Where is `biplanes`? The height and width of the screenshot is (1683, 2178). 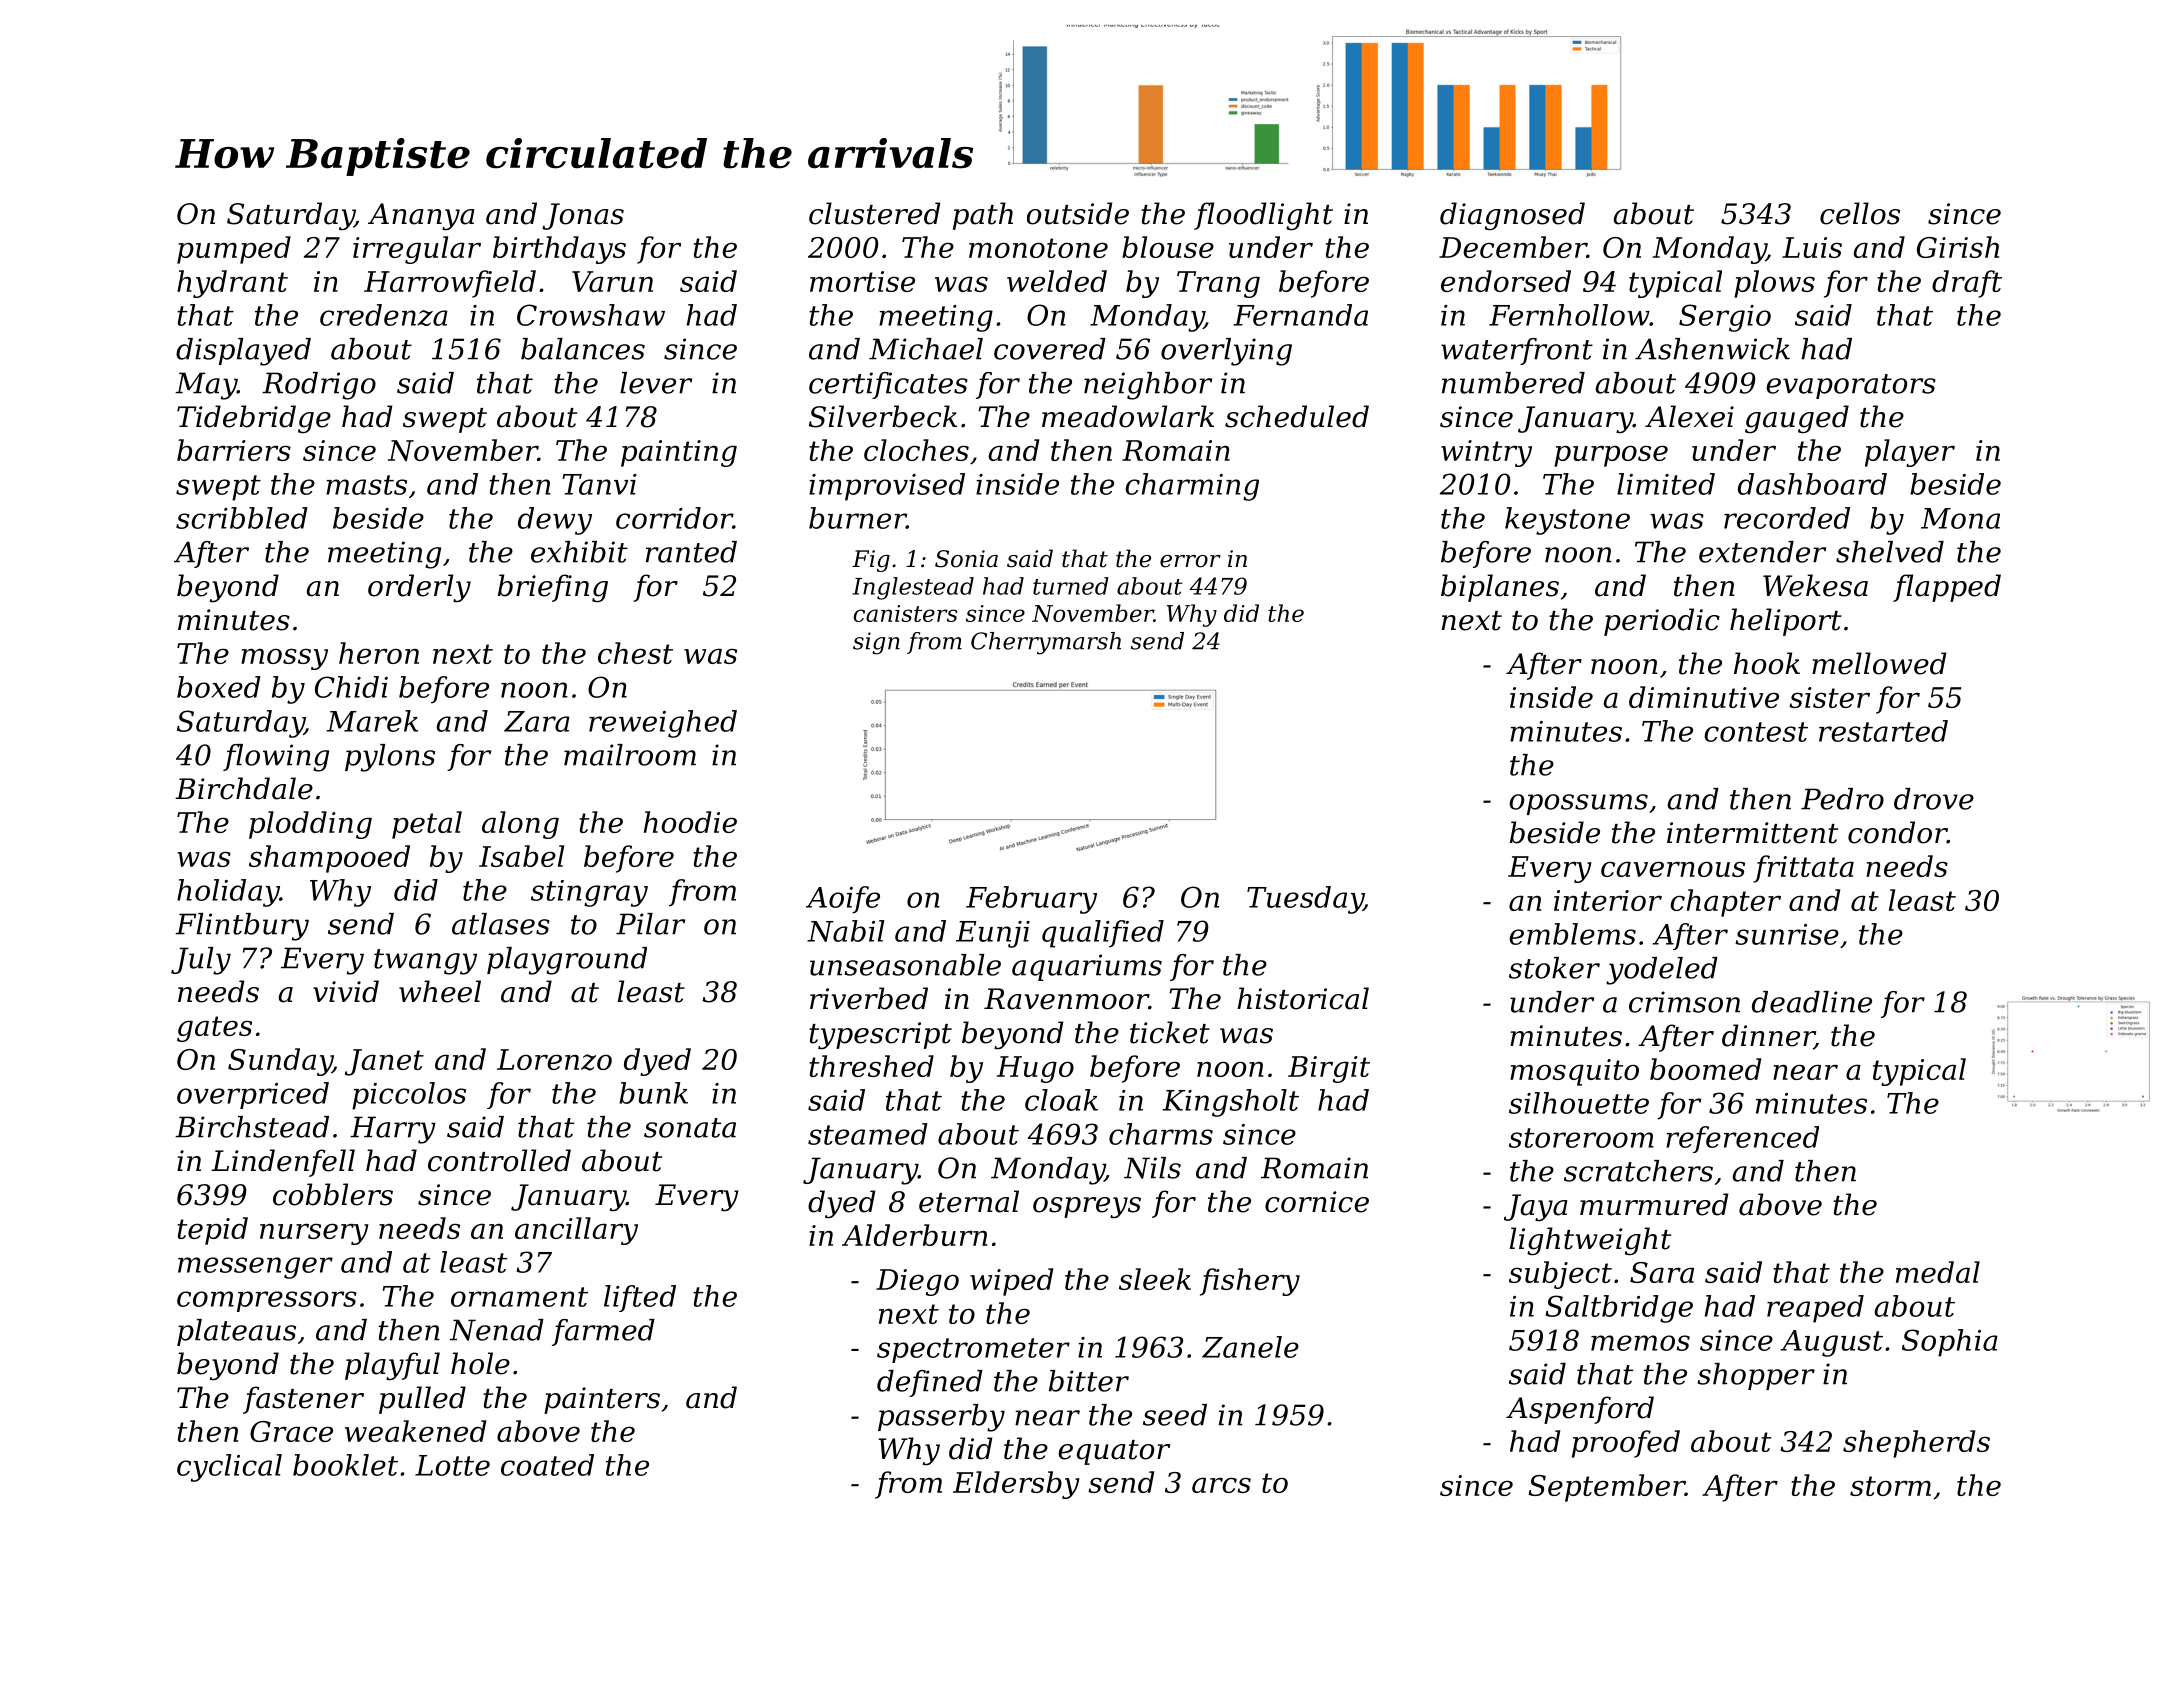 biplanes is located at coordinates (1500, 588).
